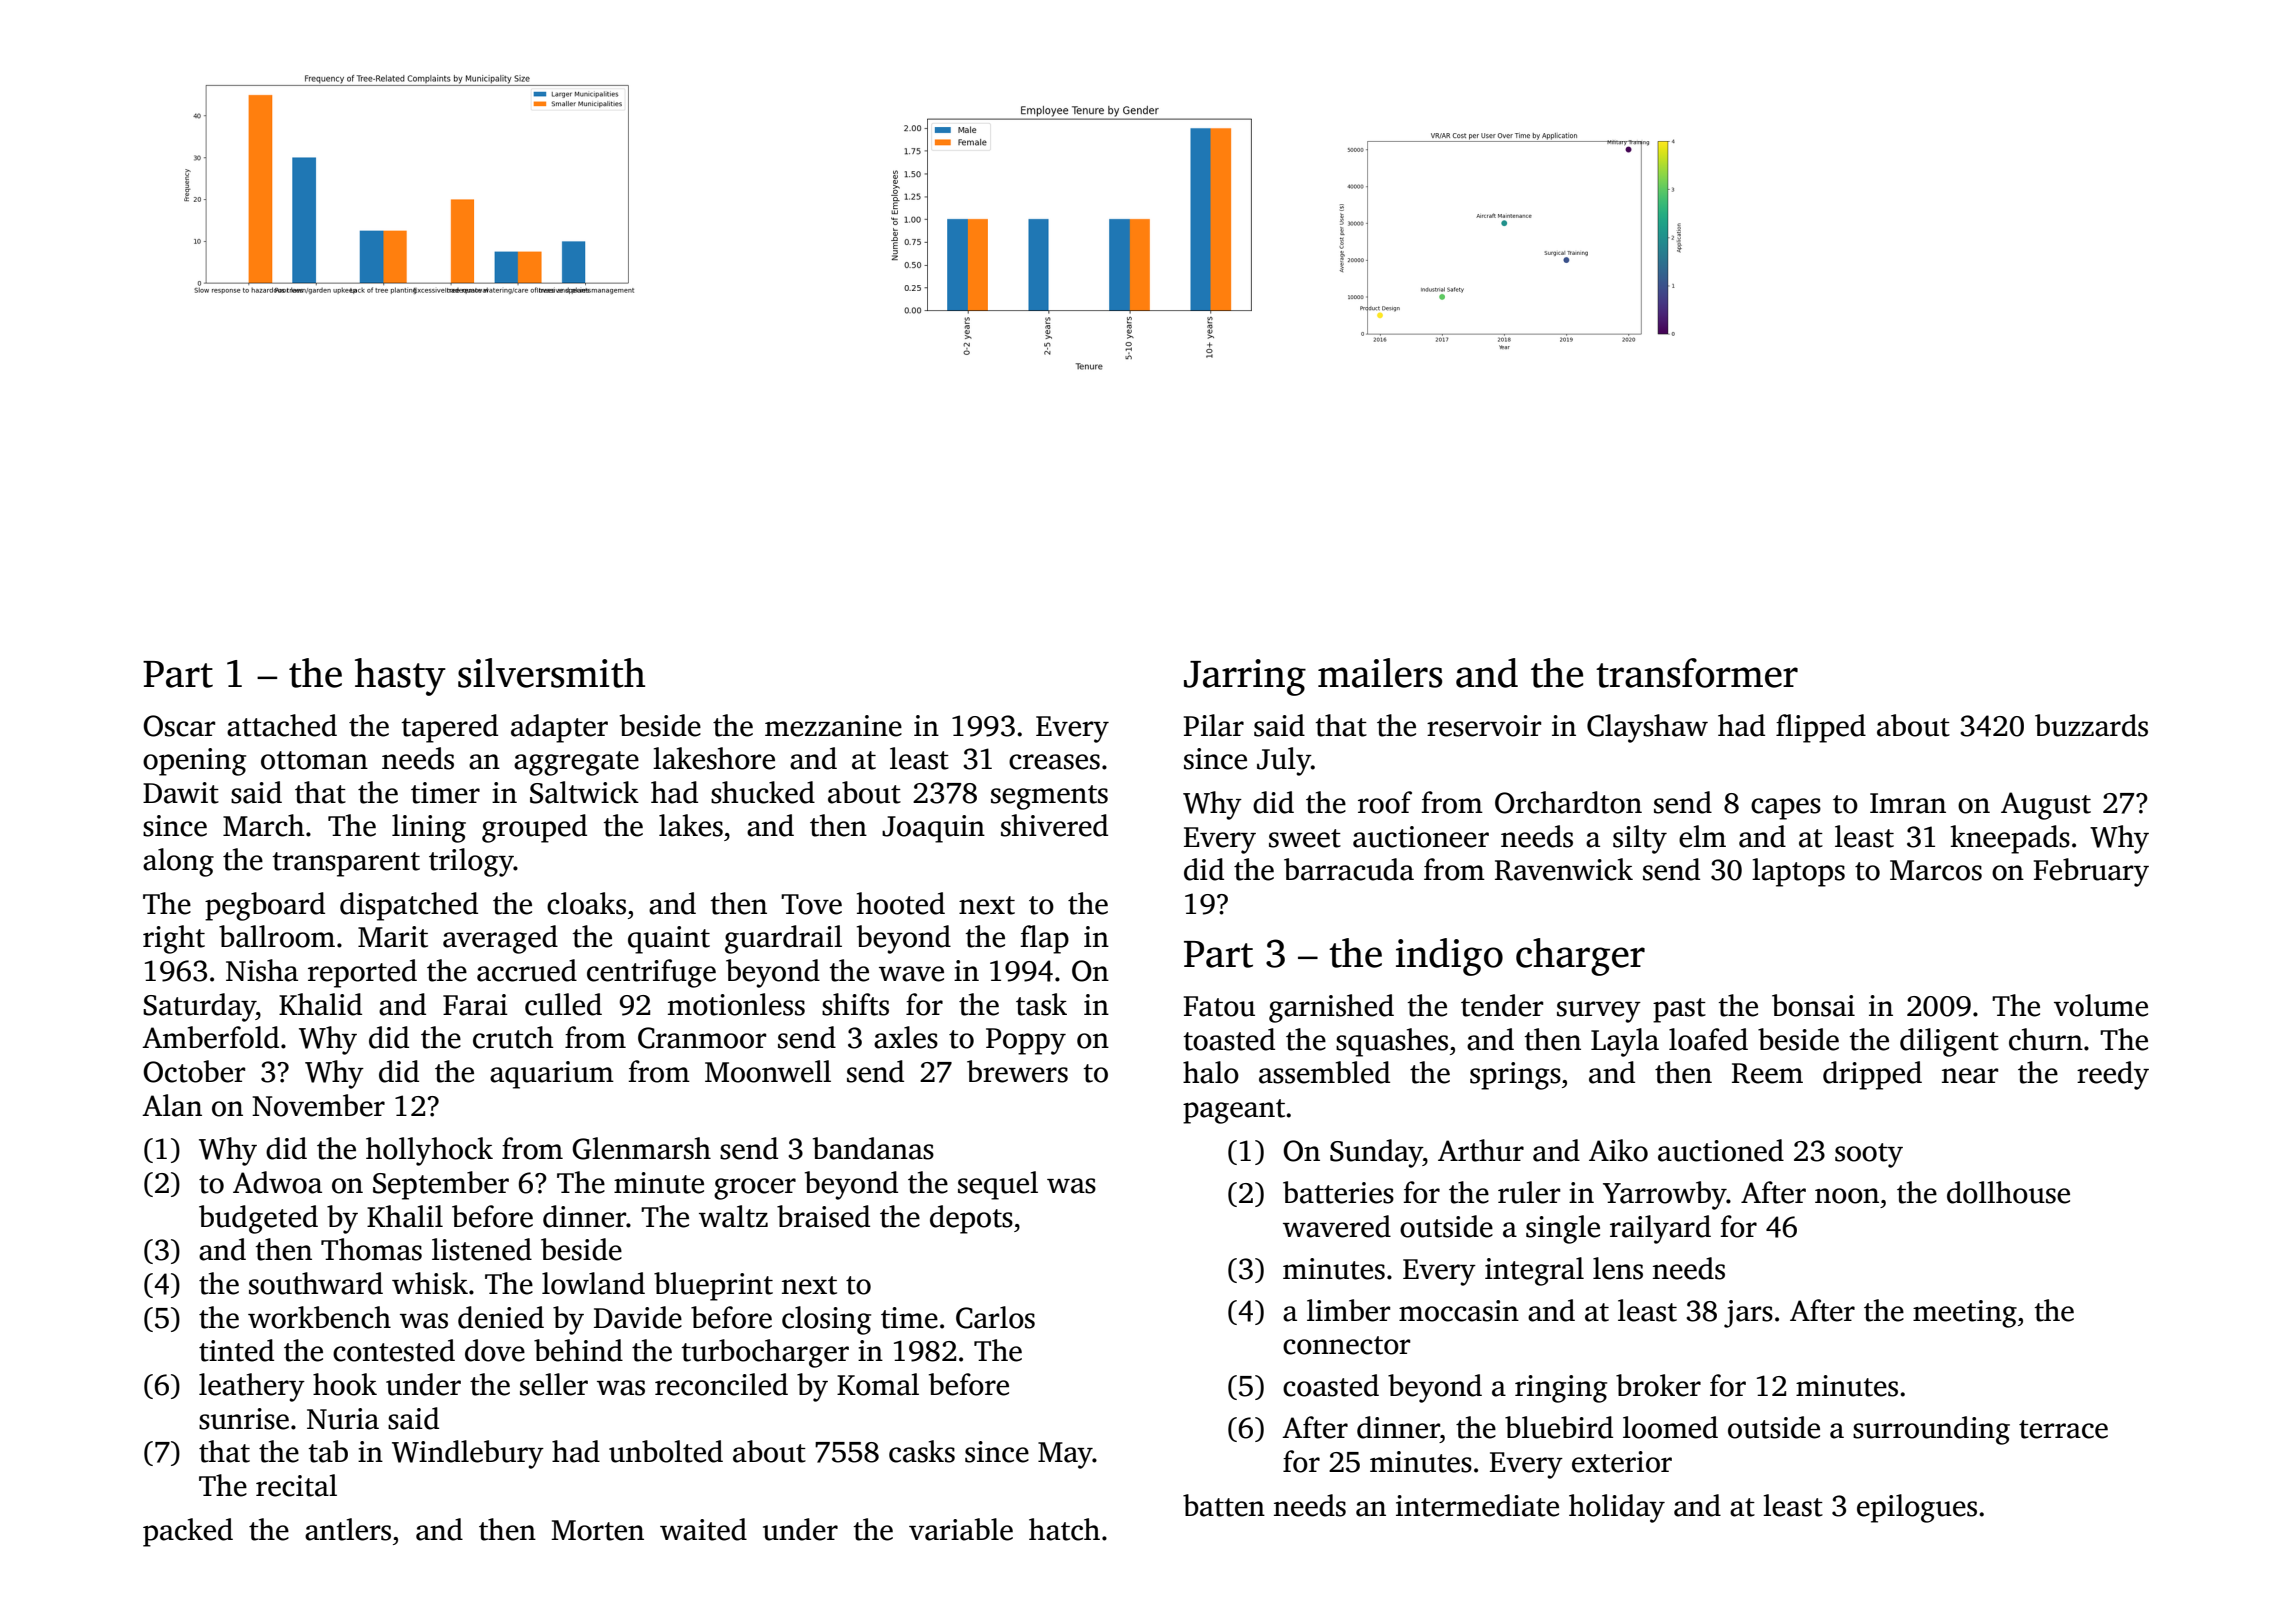 The width and height of the screenshot is (2292, 1620). I want to click on transformer, so click(1697, 673).
